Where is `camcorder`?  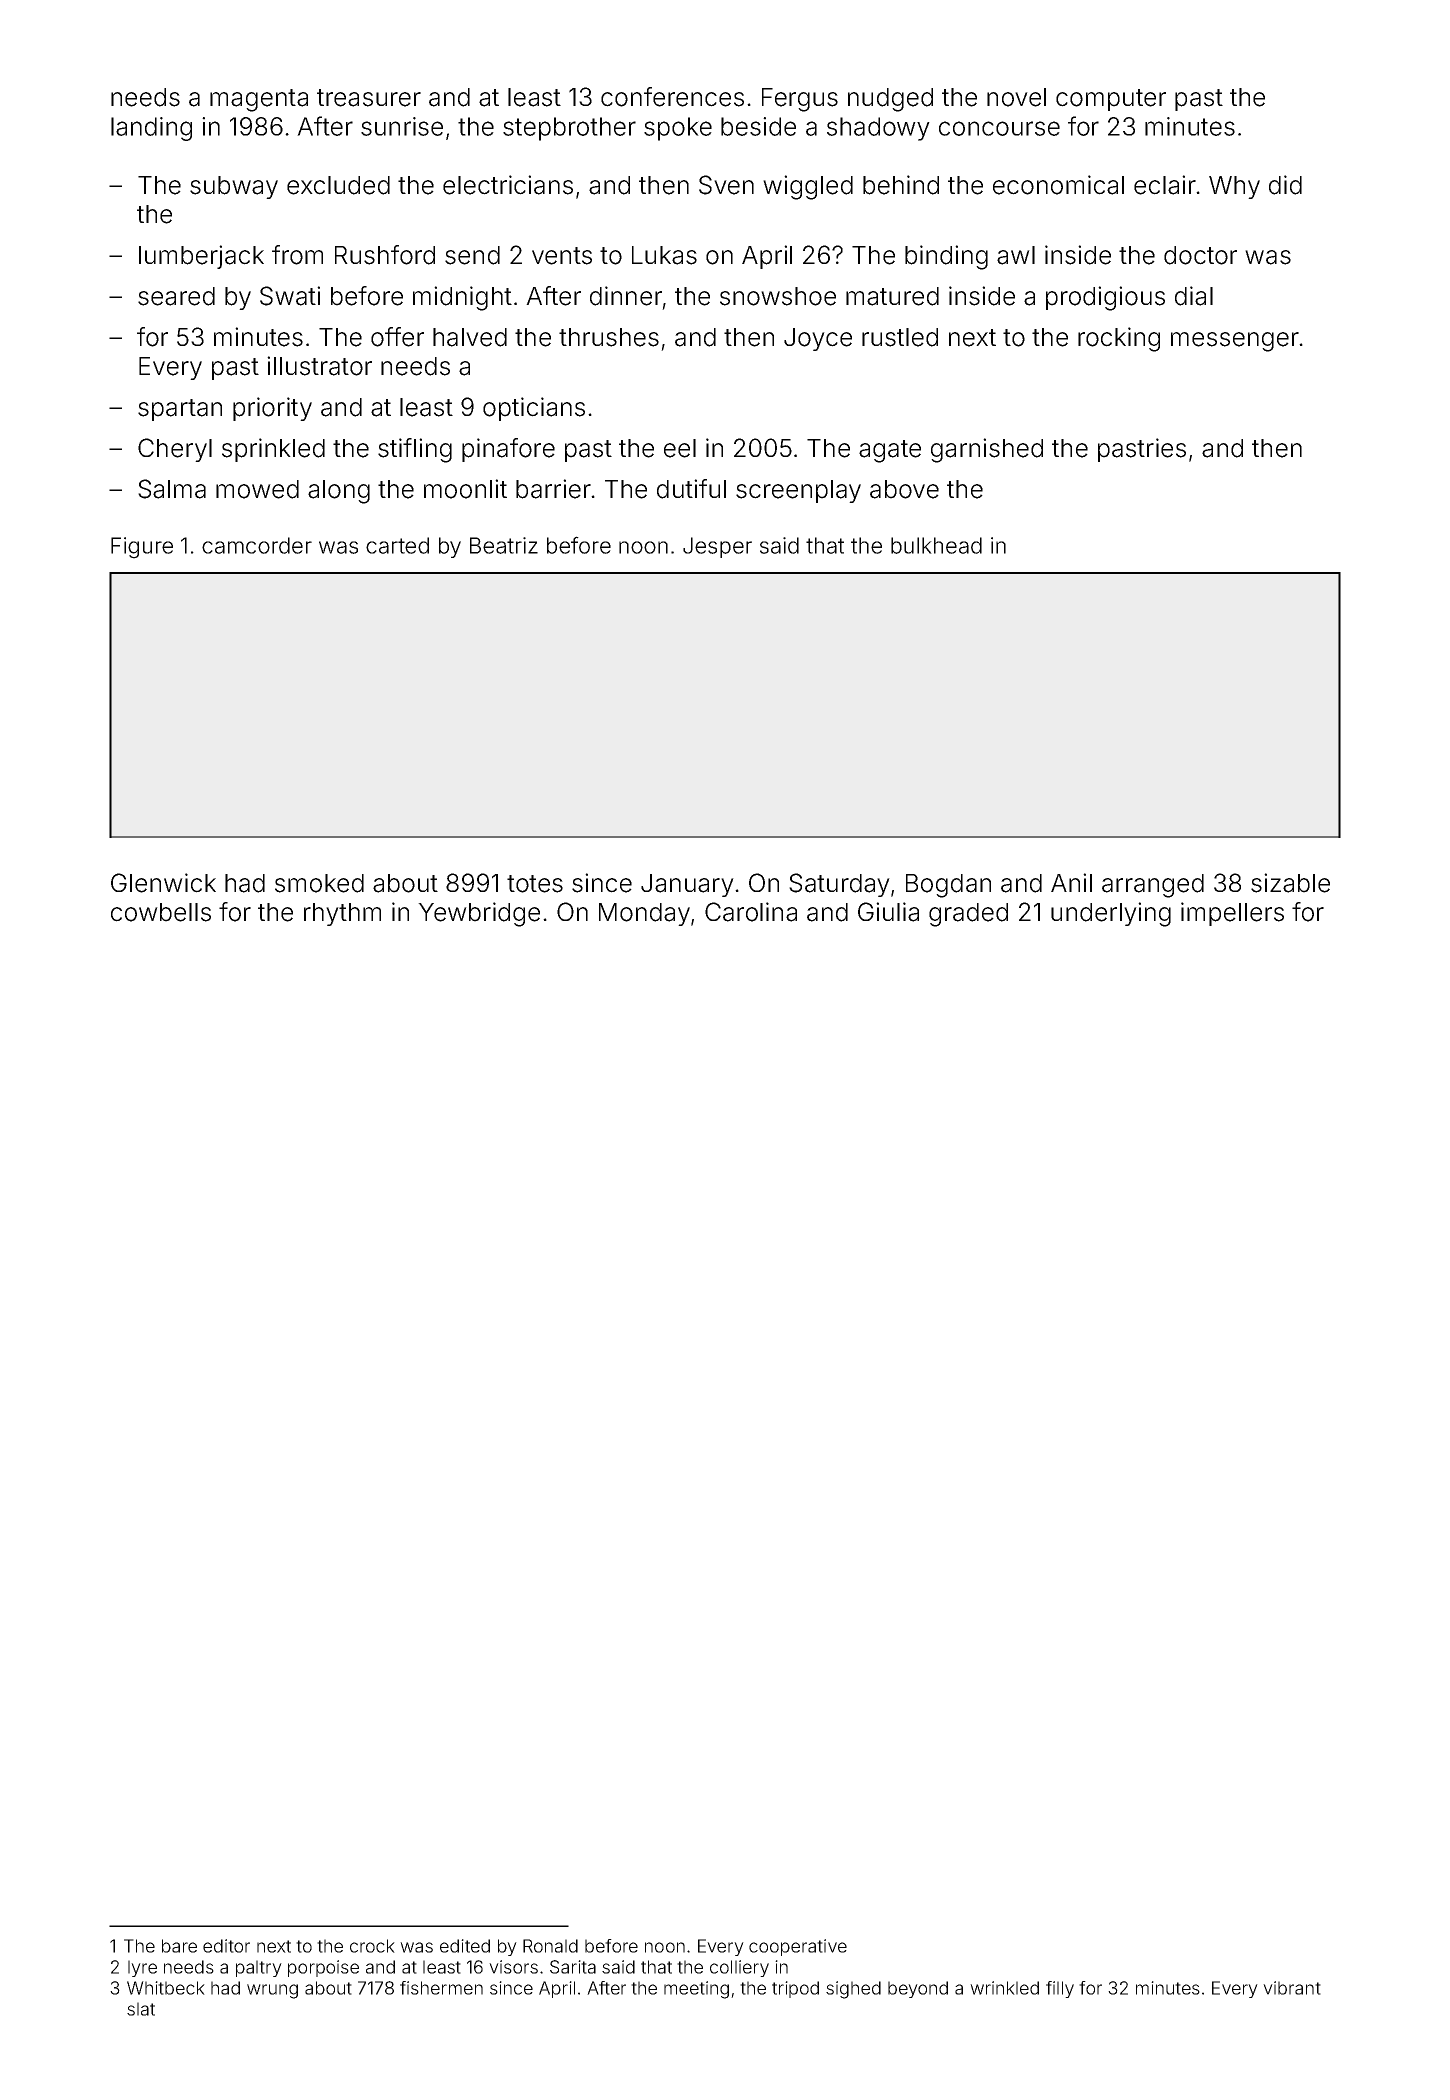 camcorder is located at coordinates (257, 545).
